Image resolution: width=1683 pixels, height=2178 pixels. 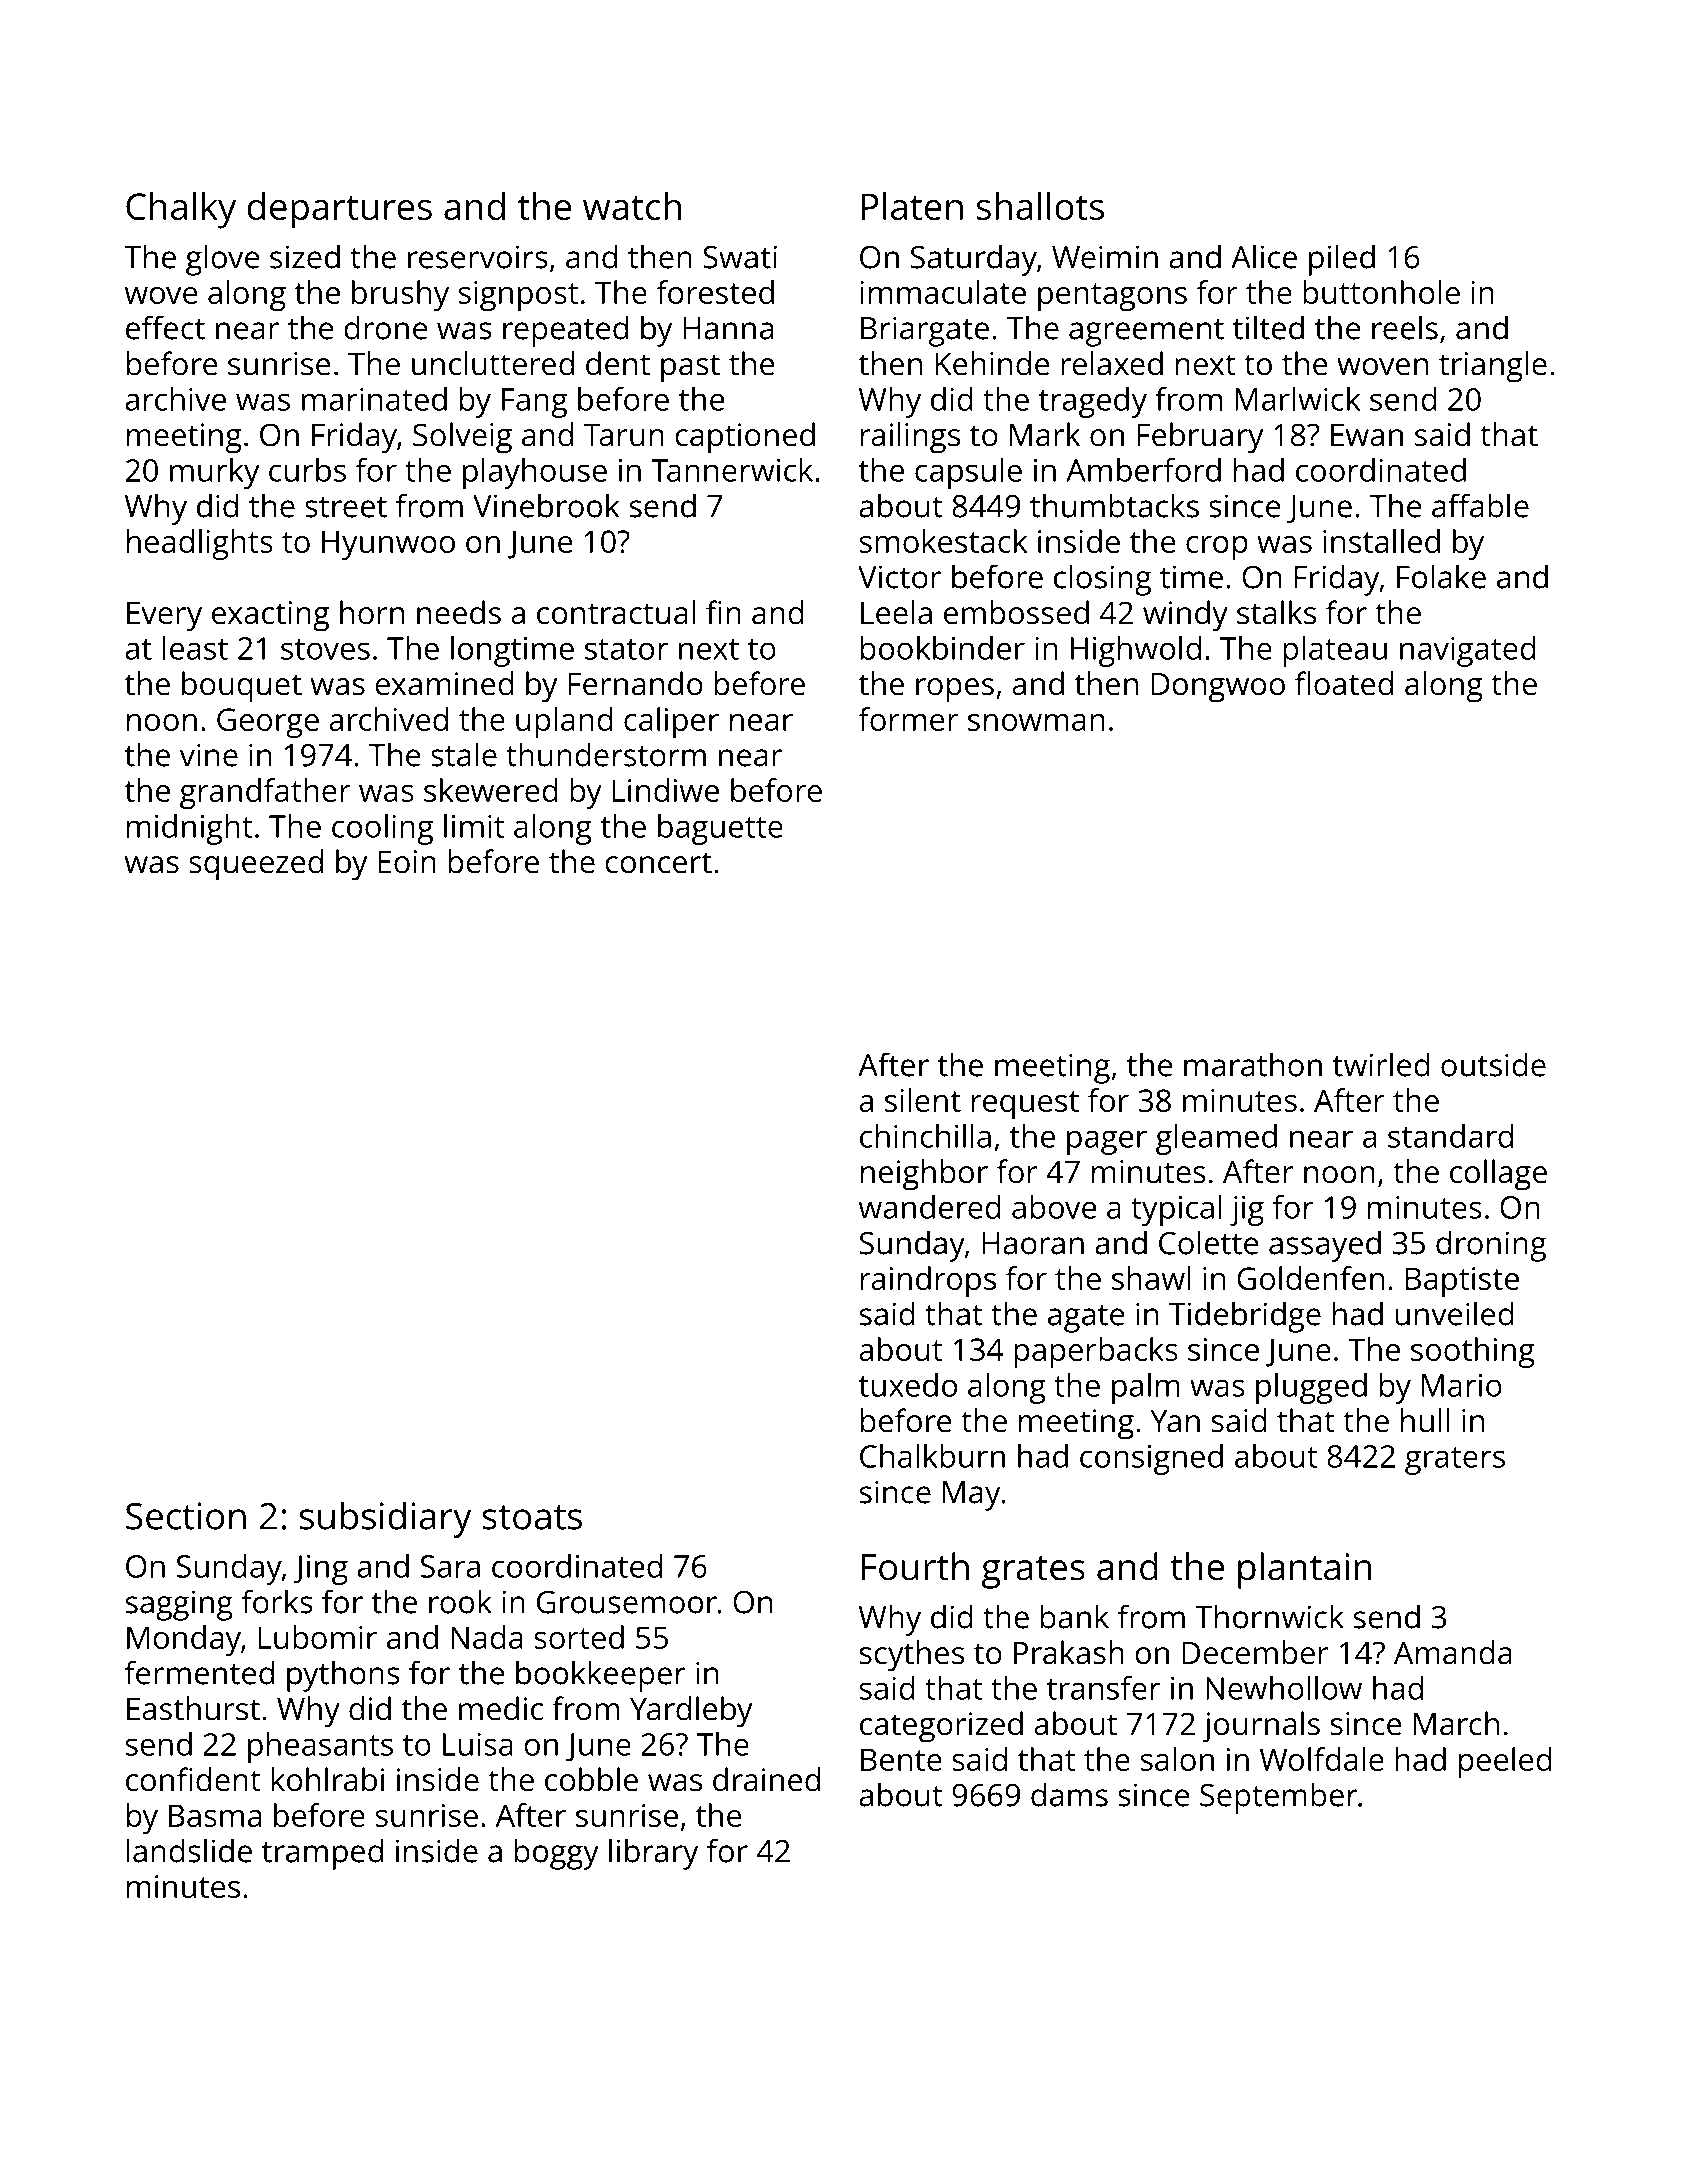 What do you see at coordinates (265, 793) in the document?
I see `grandfather` at bounding box center [265, 793].
